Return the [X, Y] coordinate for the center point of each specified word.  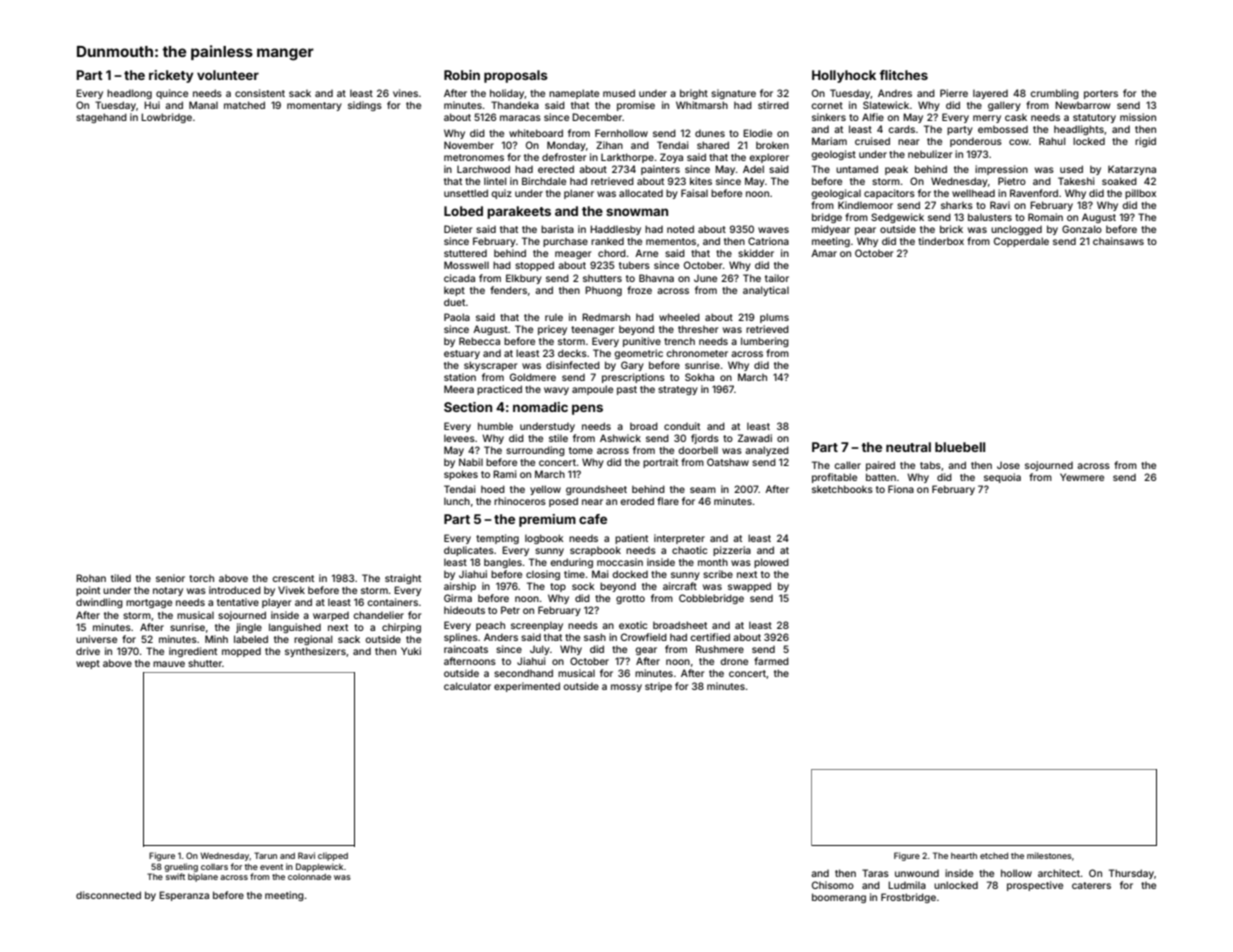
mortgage [149, 603]
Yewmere [1082, 477]
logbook [544, 539]
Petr [510, 610]
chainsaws [1118, 241]
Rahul [1052, 141]
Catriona [768, 241]
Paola [457, 317]
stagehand [101, 118]
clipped [333, 856]
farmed [771, 661]
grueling [181, 867]
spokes [461, 475]
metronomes [474, 157]
